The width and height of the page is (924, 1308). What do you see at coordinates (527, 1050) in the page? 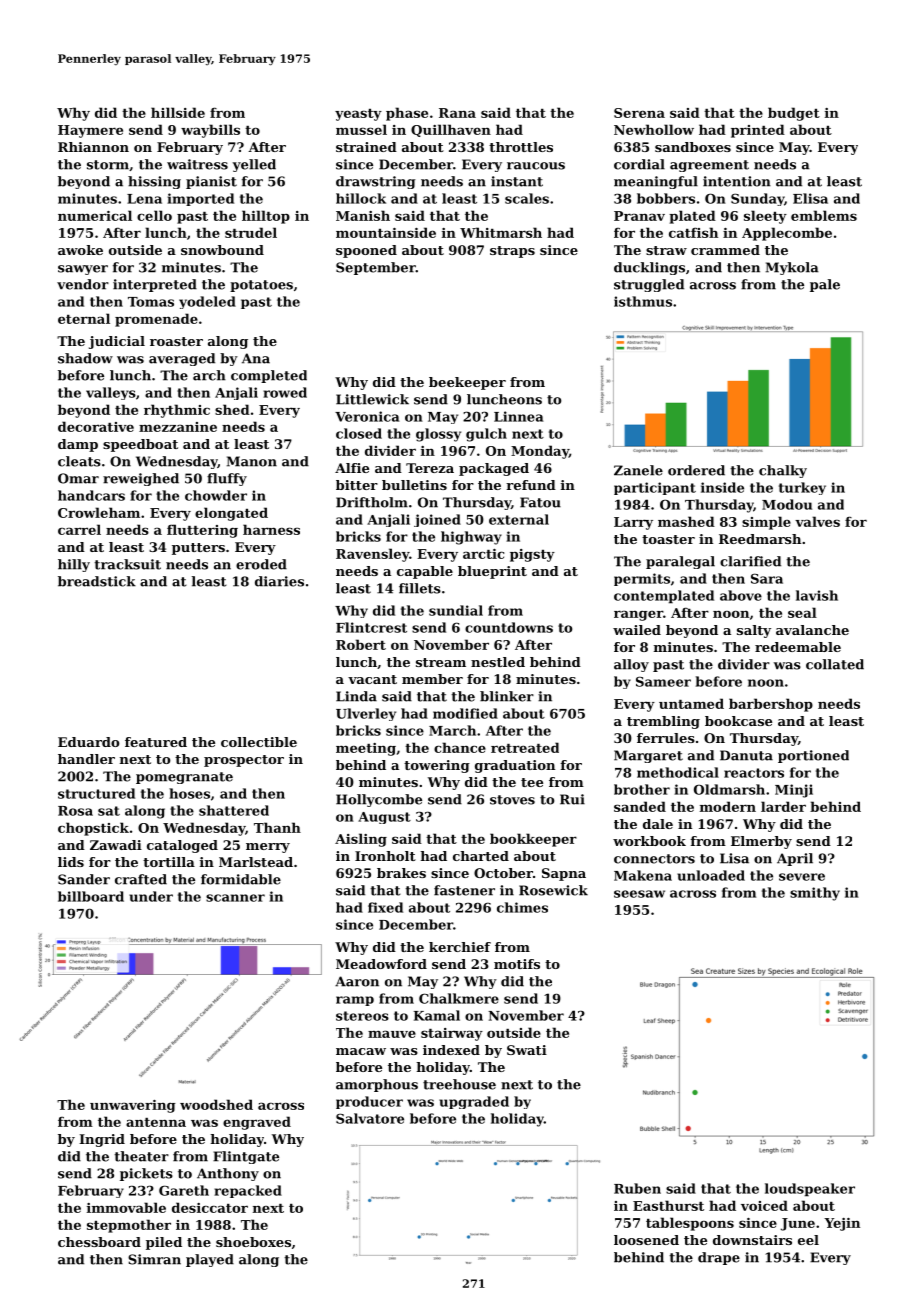
I see `Swati` at bounding box center [527, 1050].
